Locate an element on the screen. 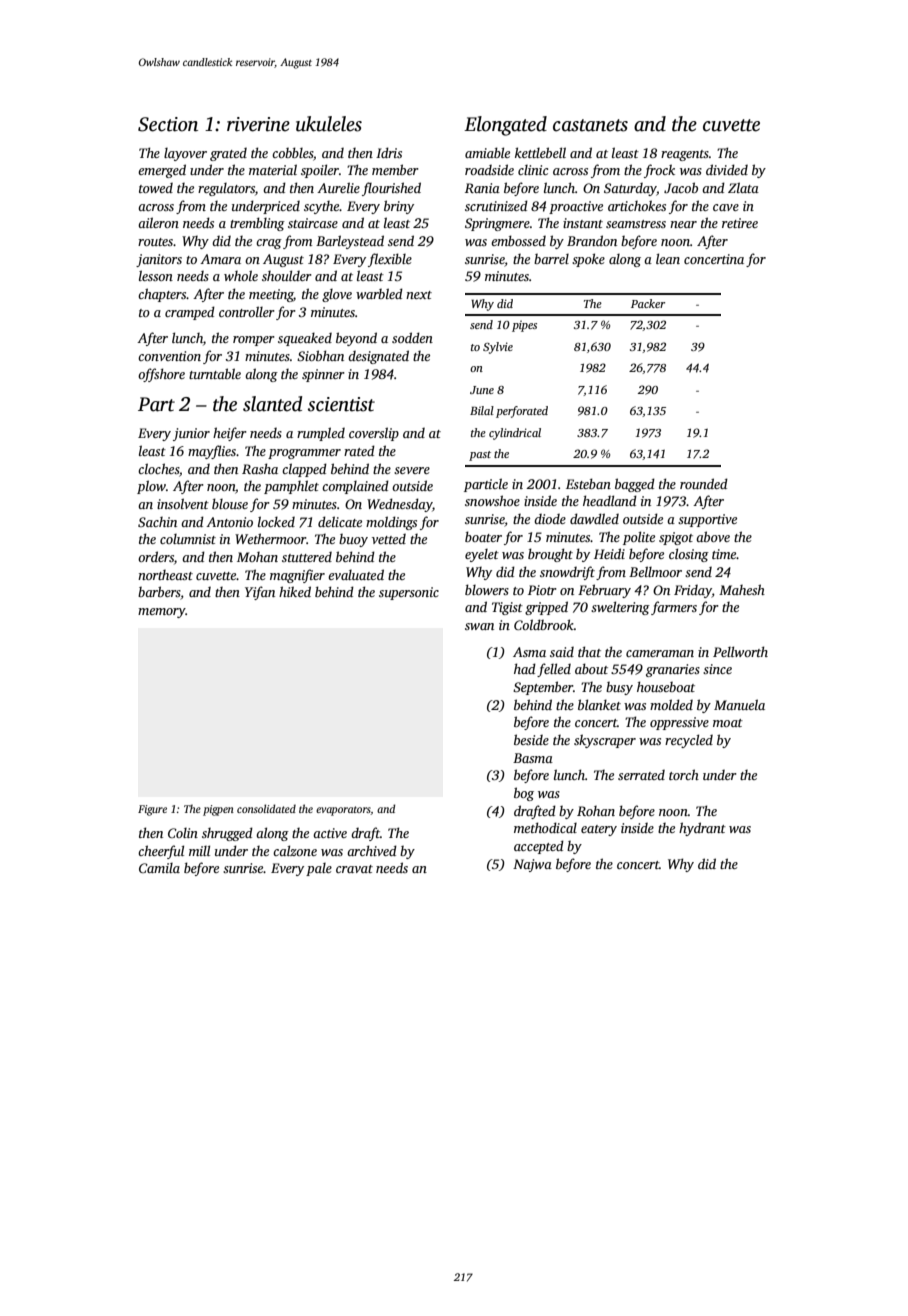  hydrant is located at coordinates (702, 829).
